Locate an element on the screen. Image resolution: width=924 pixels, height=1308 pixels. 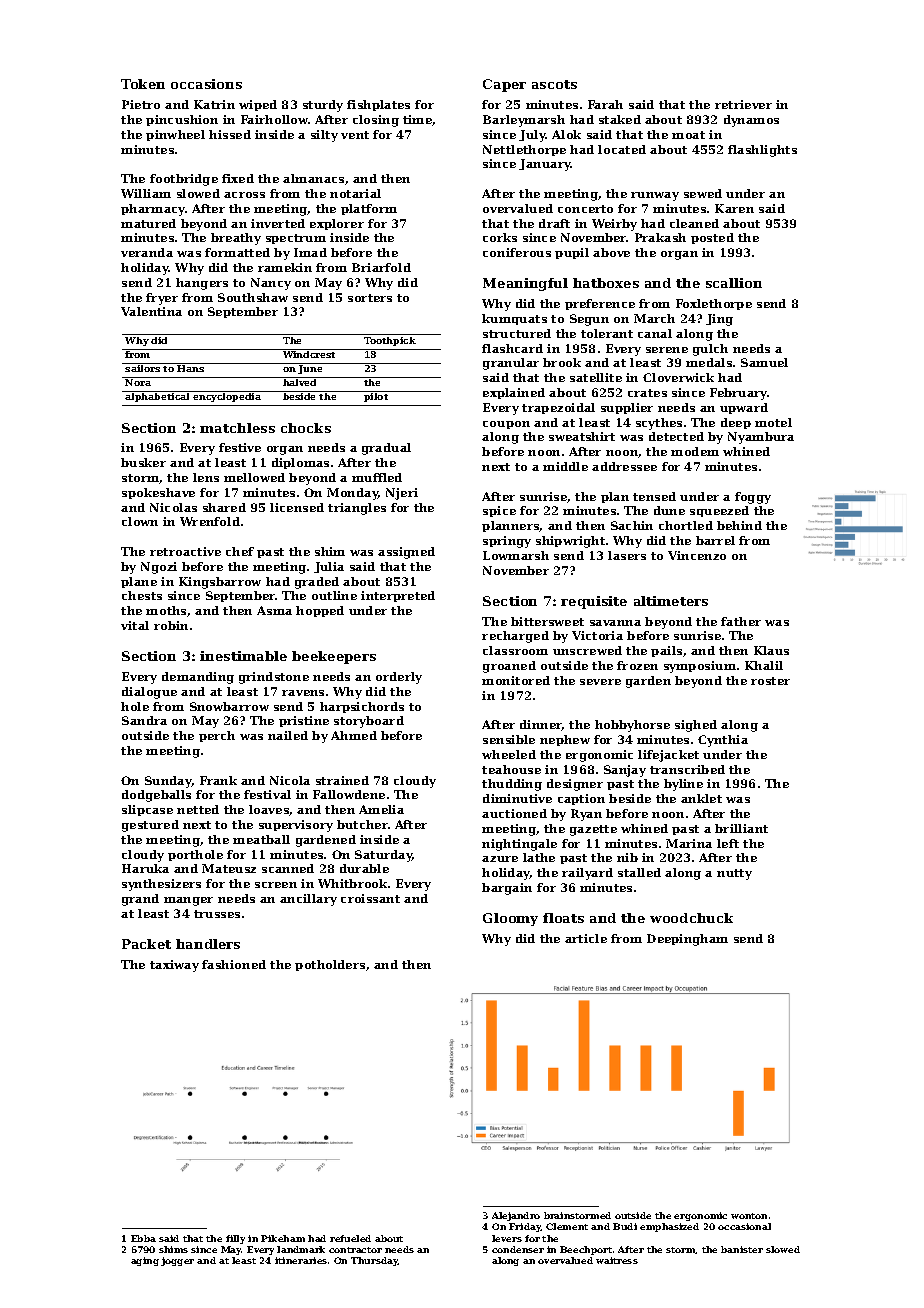
Pikeham is located at coordinates (283, 1238).
